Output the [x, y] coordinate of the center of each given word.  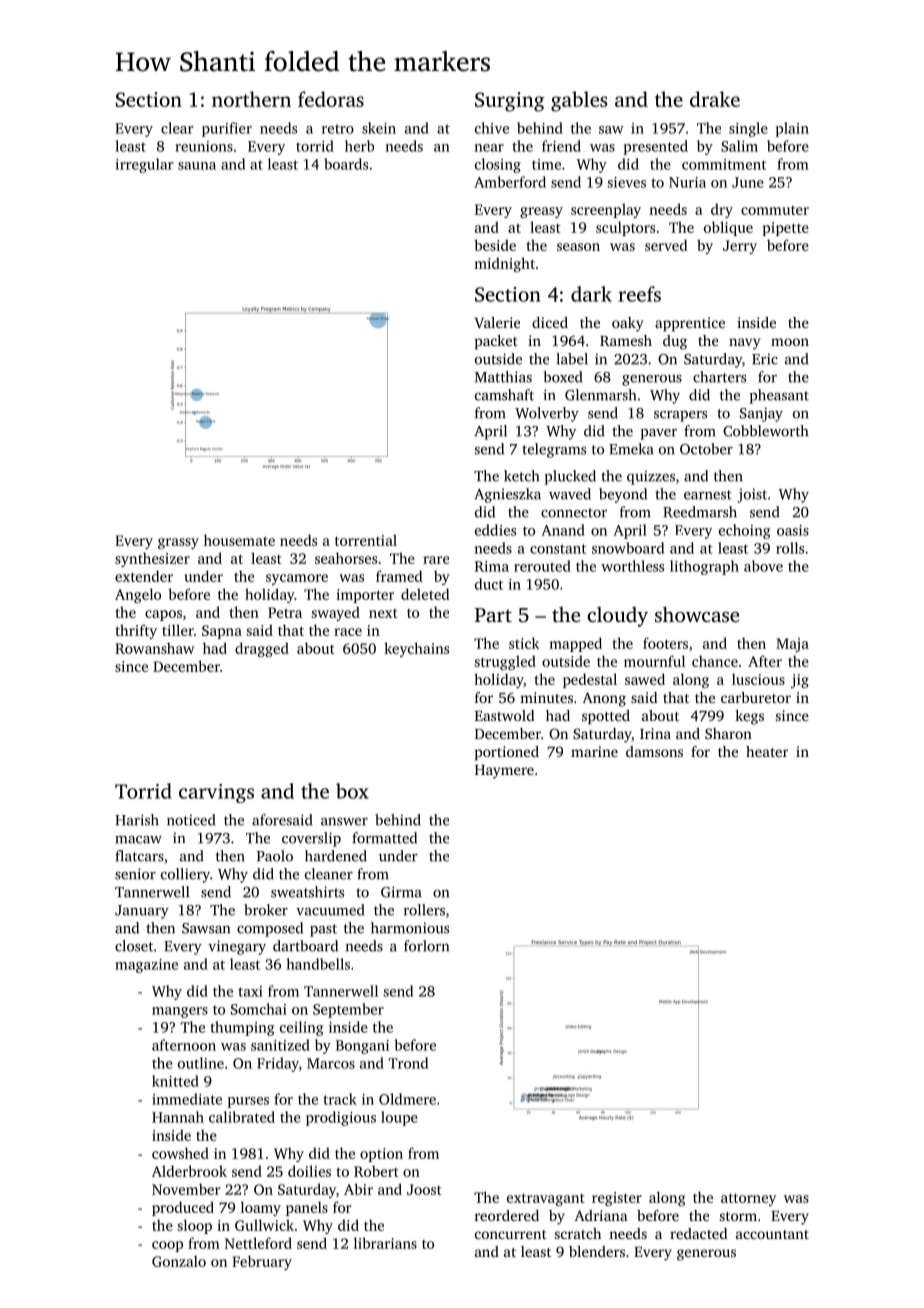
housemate [239, 540]
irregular [144, 165]
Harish [137, 820]
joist [752, 495]
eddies [495, 530]
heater [767, 751]
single [748, 129]
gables [579, 101]
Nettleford [258, 1243]
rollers [424, 910]
